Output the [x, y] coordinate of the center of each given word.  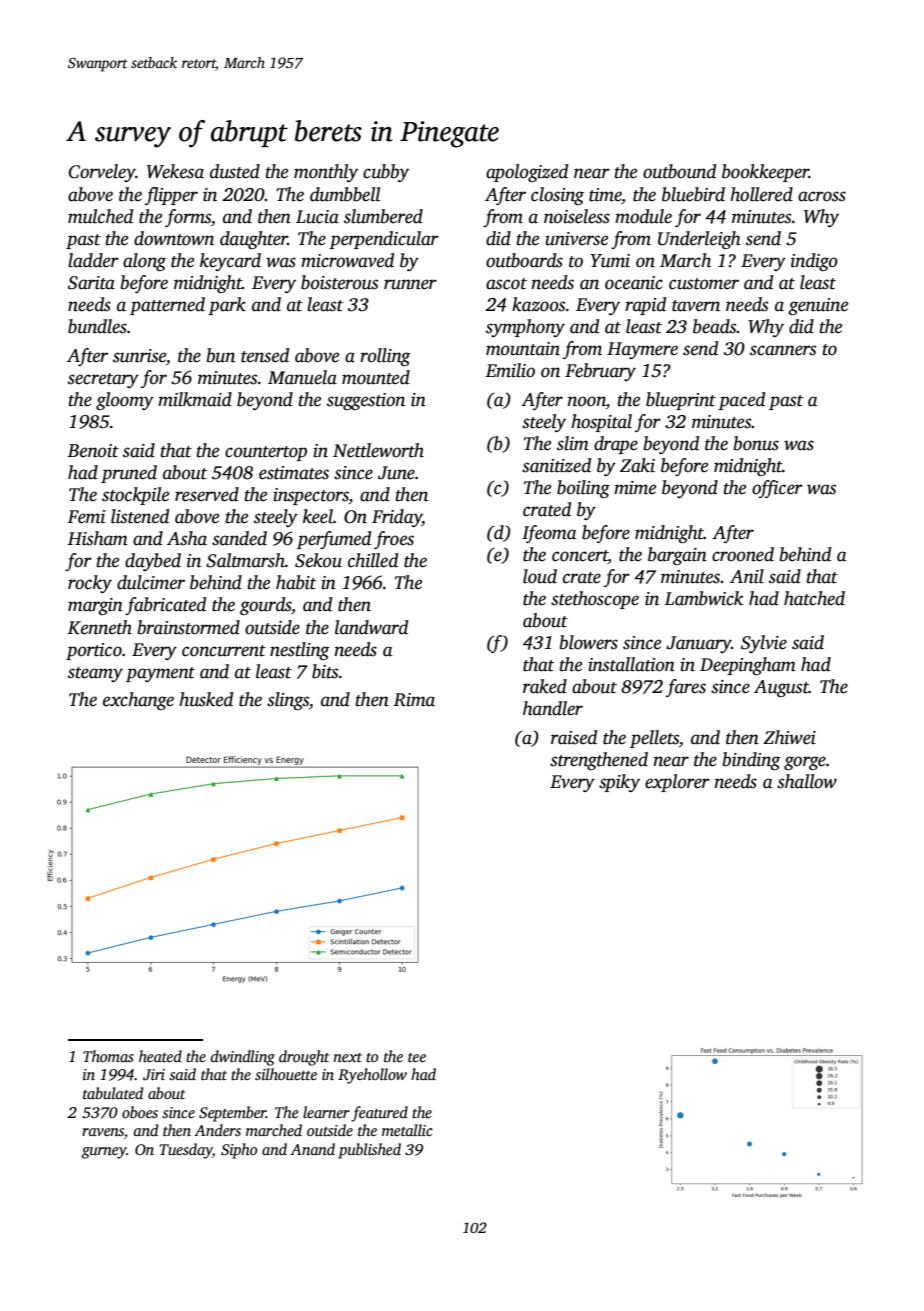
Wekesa [175, 171]
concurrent [224, 651]
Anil [747, 576]
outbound [679, 171]
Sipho [239, 1151]
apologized [527, 173]
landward [371, 627]
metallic [407, 1130]
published [369, 1151]
